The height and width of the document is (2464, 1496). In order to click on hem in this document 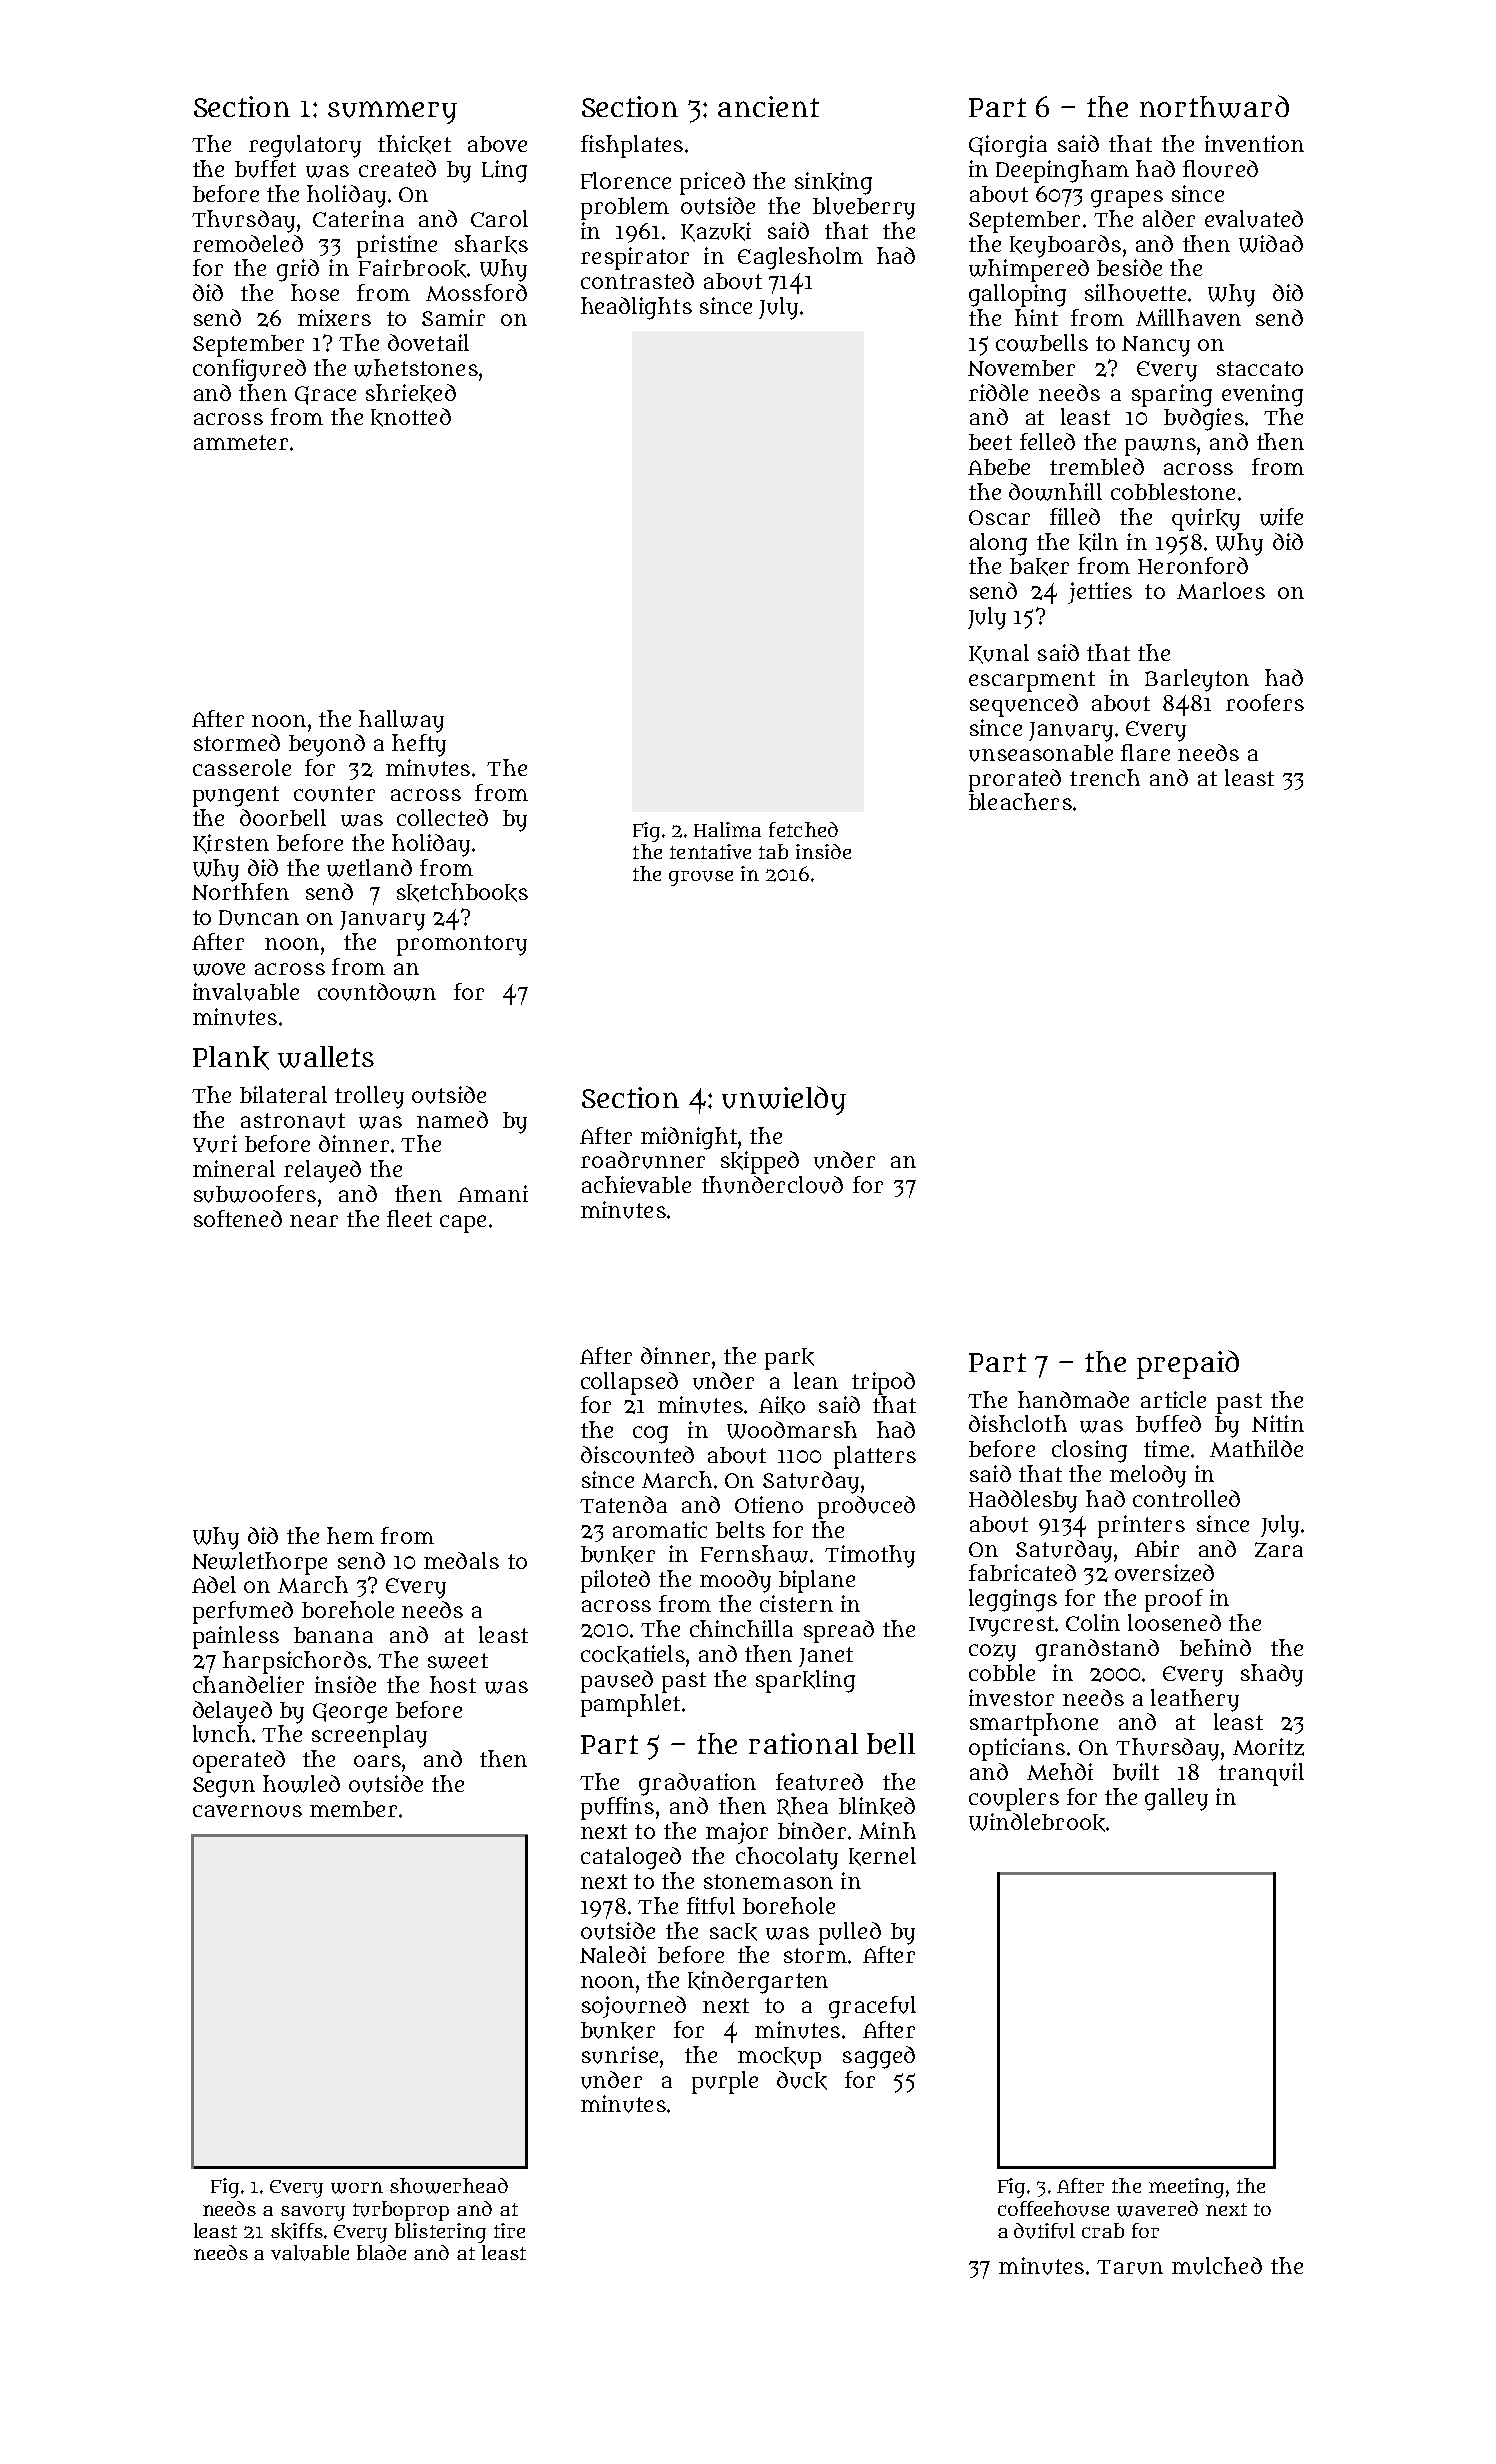, I will do `click(350, 1535)`.
